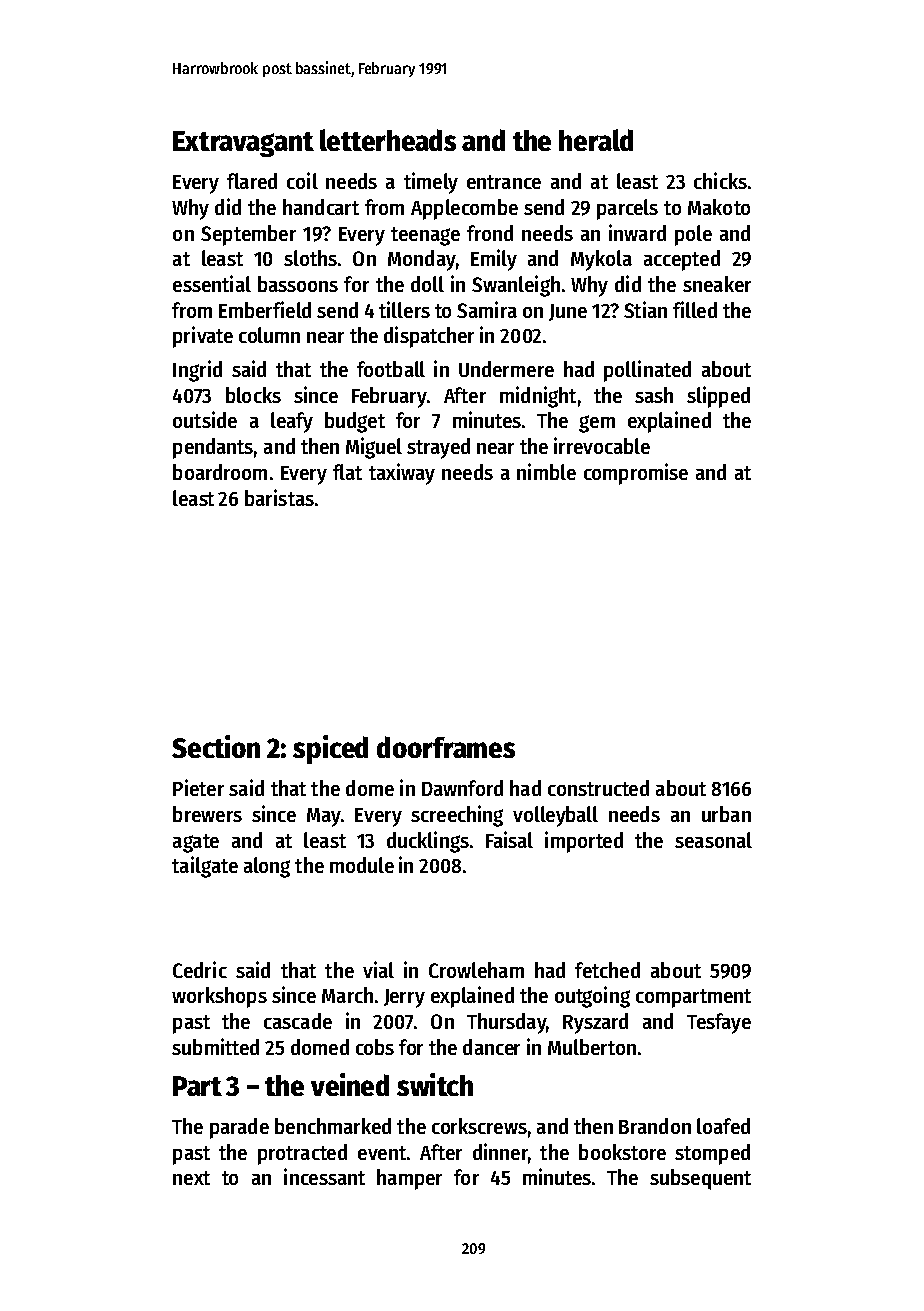 The width and height of the screenshot is (924, 1311). I want to click on compromise, so click(636, 474).
